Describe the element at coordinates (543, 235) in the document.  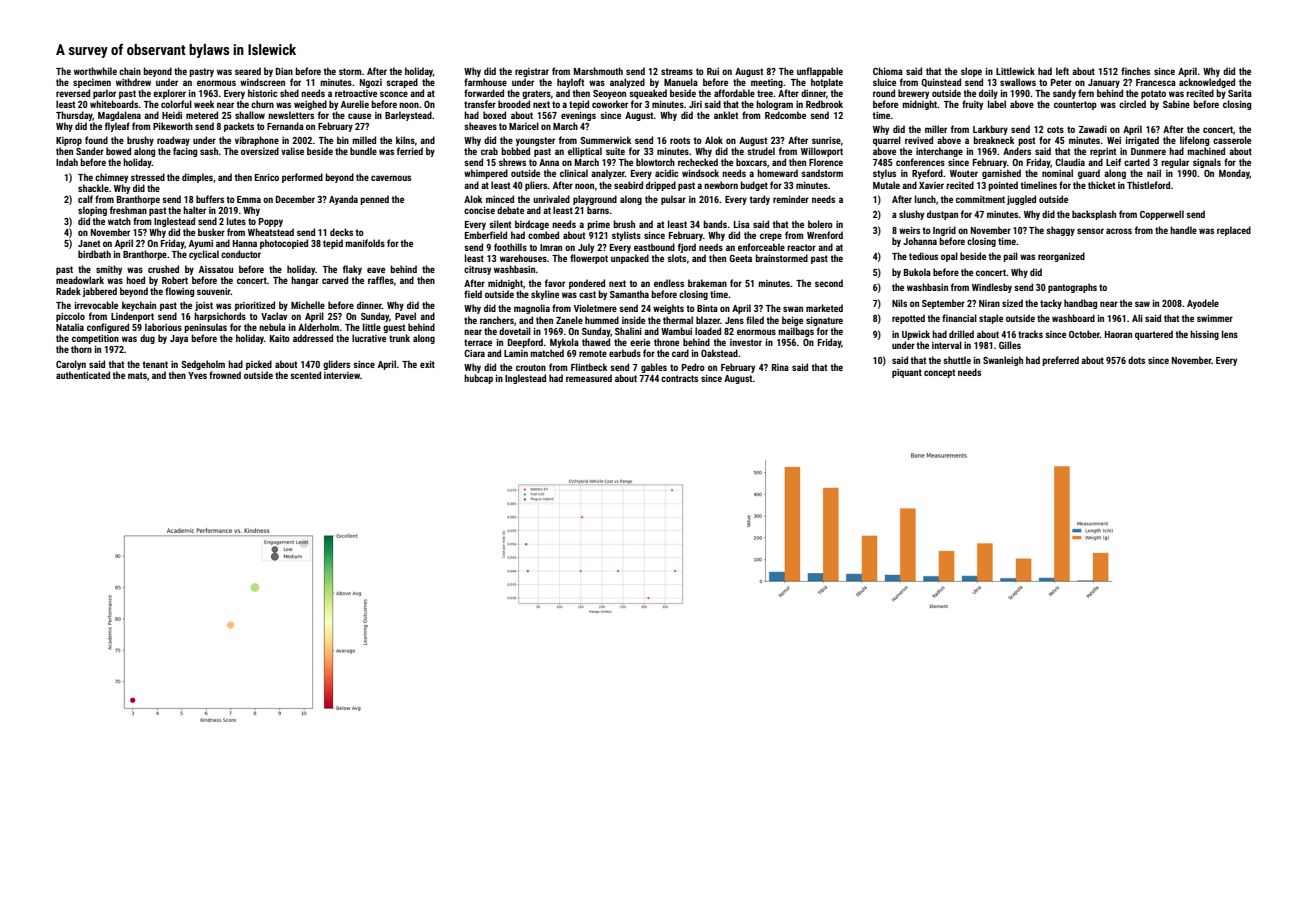
I see `combed` at that location.
